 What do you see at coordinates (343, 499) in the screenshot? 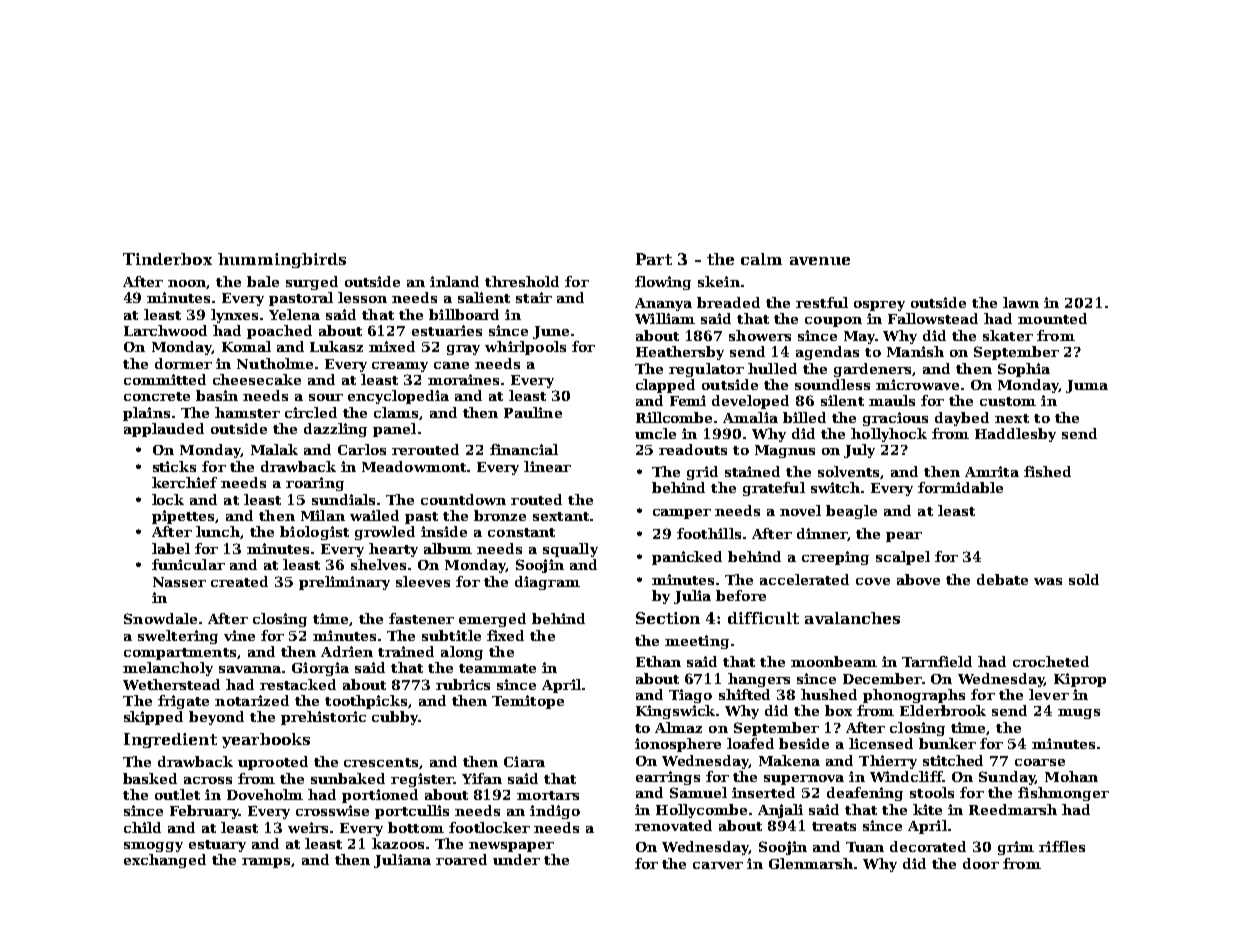
I see `sundials` at bounding box center [343, 499].
